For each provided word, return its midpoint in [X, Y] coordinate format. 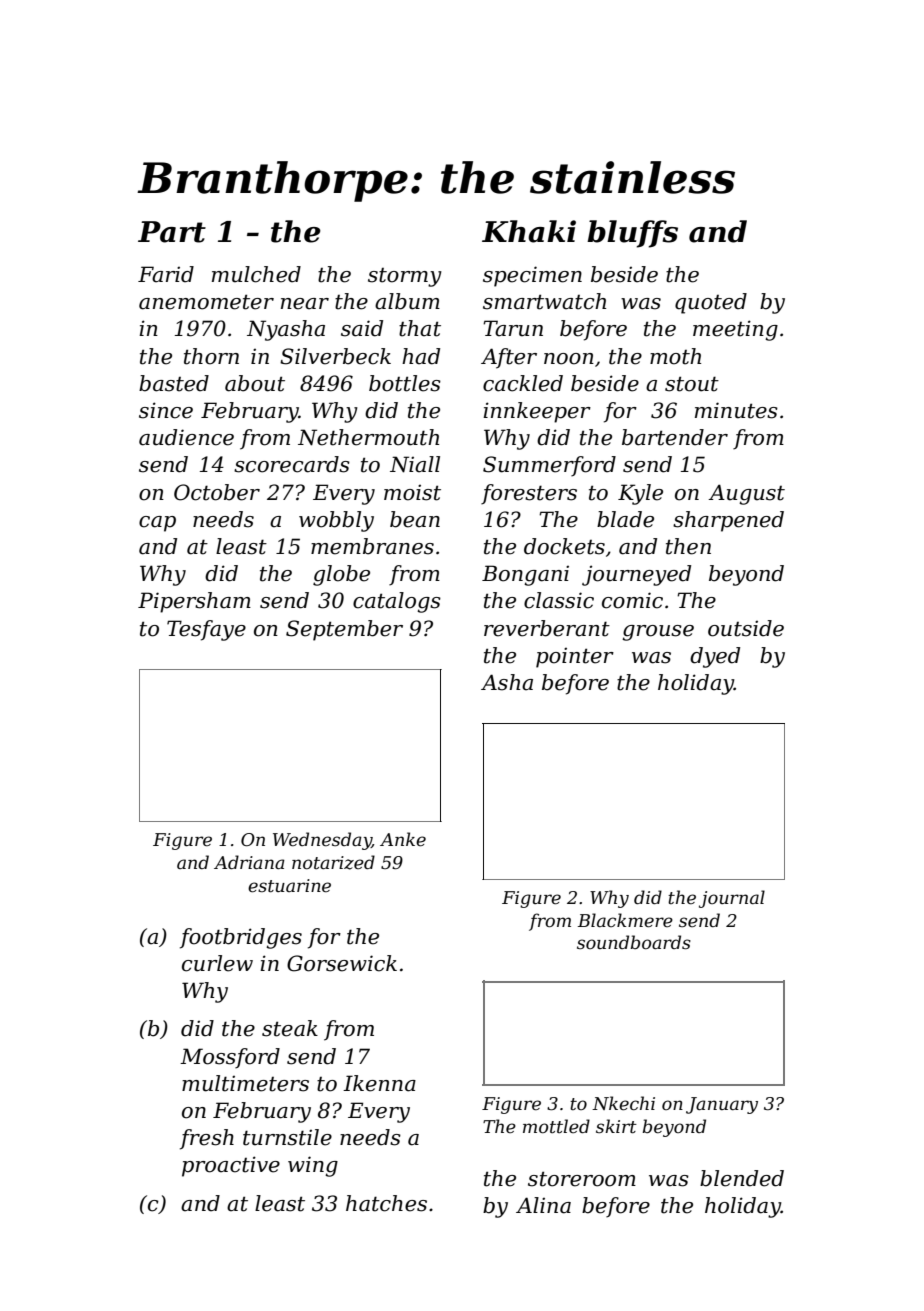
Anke [403, 839]
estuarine [289, 886]
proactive [231, 1166]
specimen [532, 276]
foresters [529, 494]
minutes [736, 410]
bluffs [632, 234]
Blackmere [625, 920]
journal [732, 899]
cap [157, 524]
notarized [333, 862]
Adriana [249, 862]
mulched [256, 274]
